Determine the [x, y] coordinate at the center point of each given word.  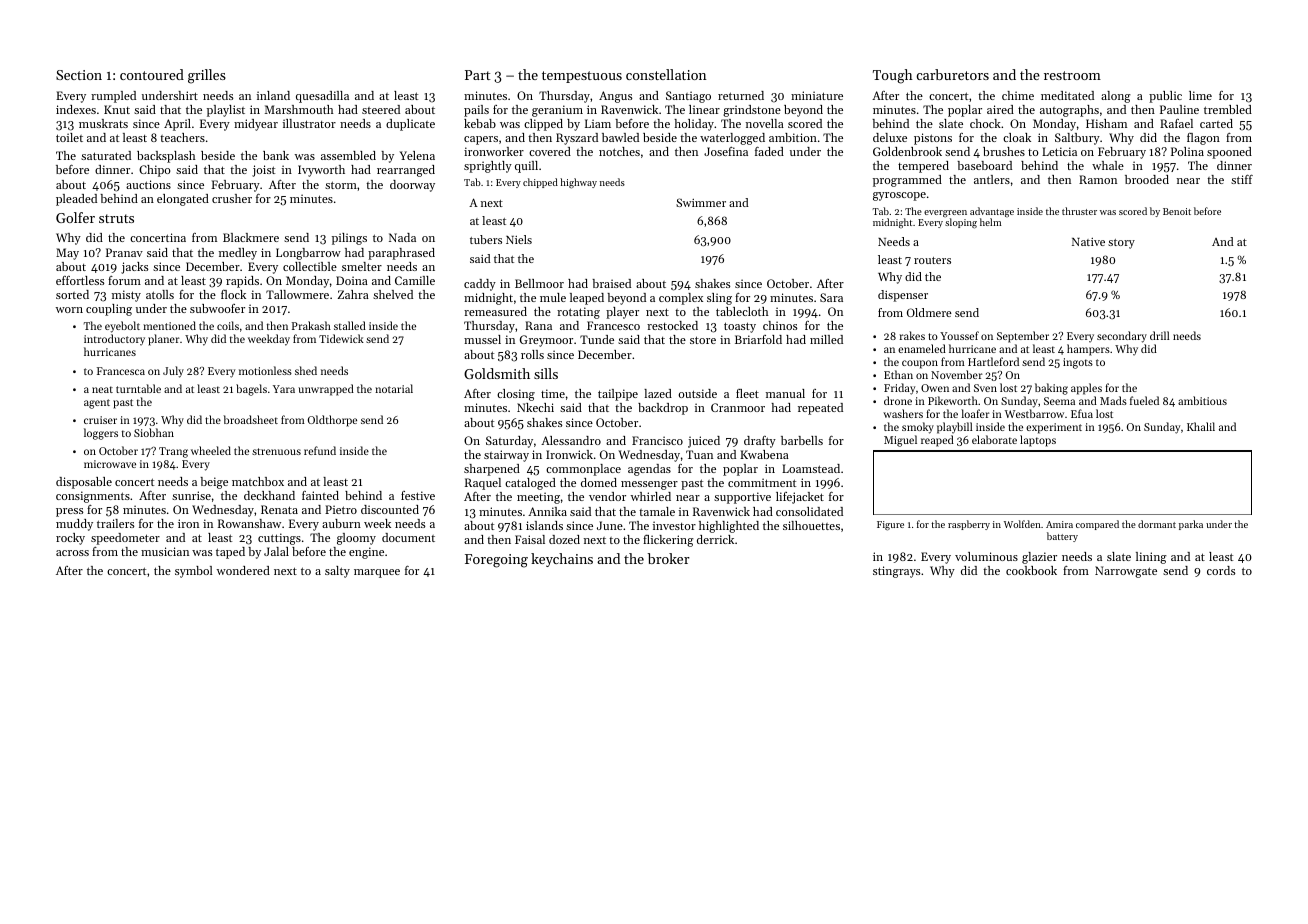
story [1121, 244]
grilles [207, 76]
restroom [1072, 75]
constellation [666, 74]
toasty [740, 327]
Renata [279, 509]
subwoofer [217, 308]
